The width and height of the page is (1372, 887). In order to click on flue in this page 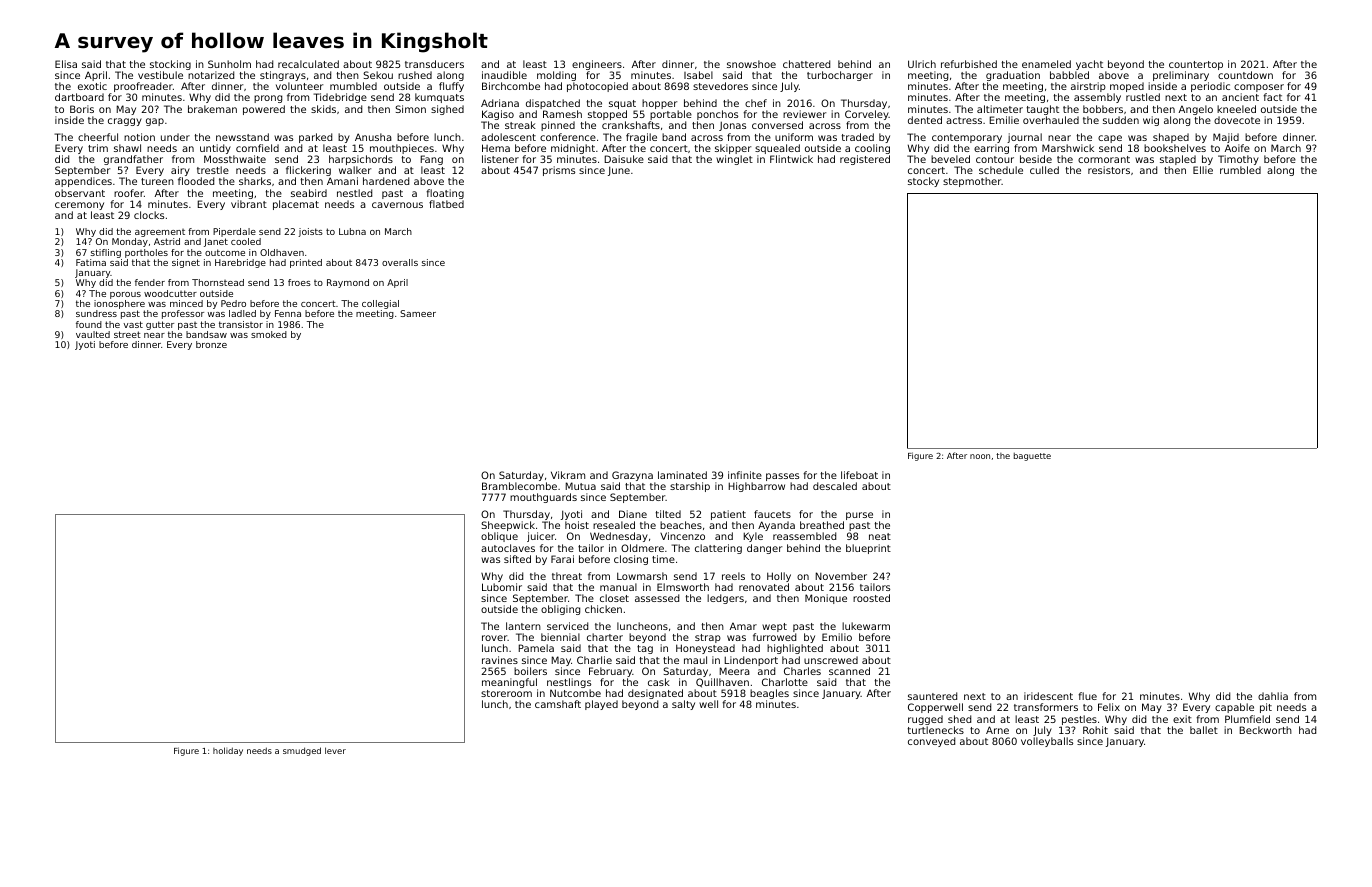, I will do `click(1087, 696)`.
